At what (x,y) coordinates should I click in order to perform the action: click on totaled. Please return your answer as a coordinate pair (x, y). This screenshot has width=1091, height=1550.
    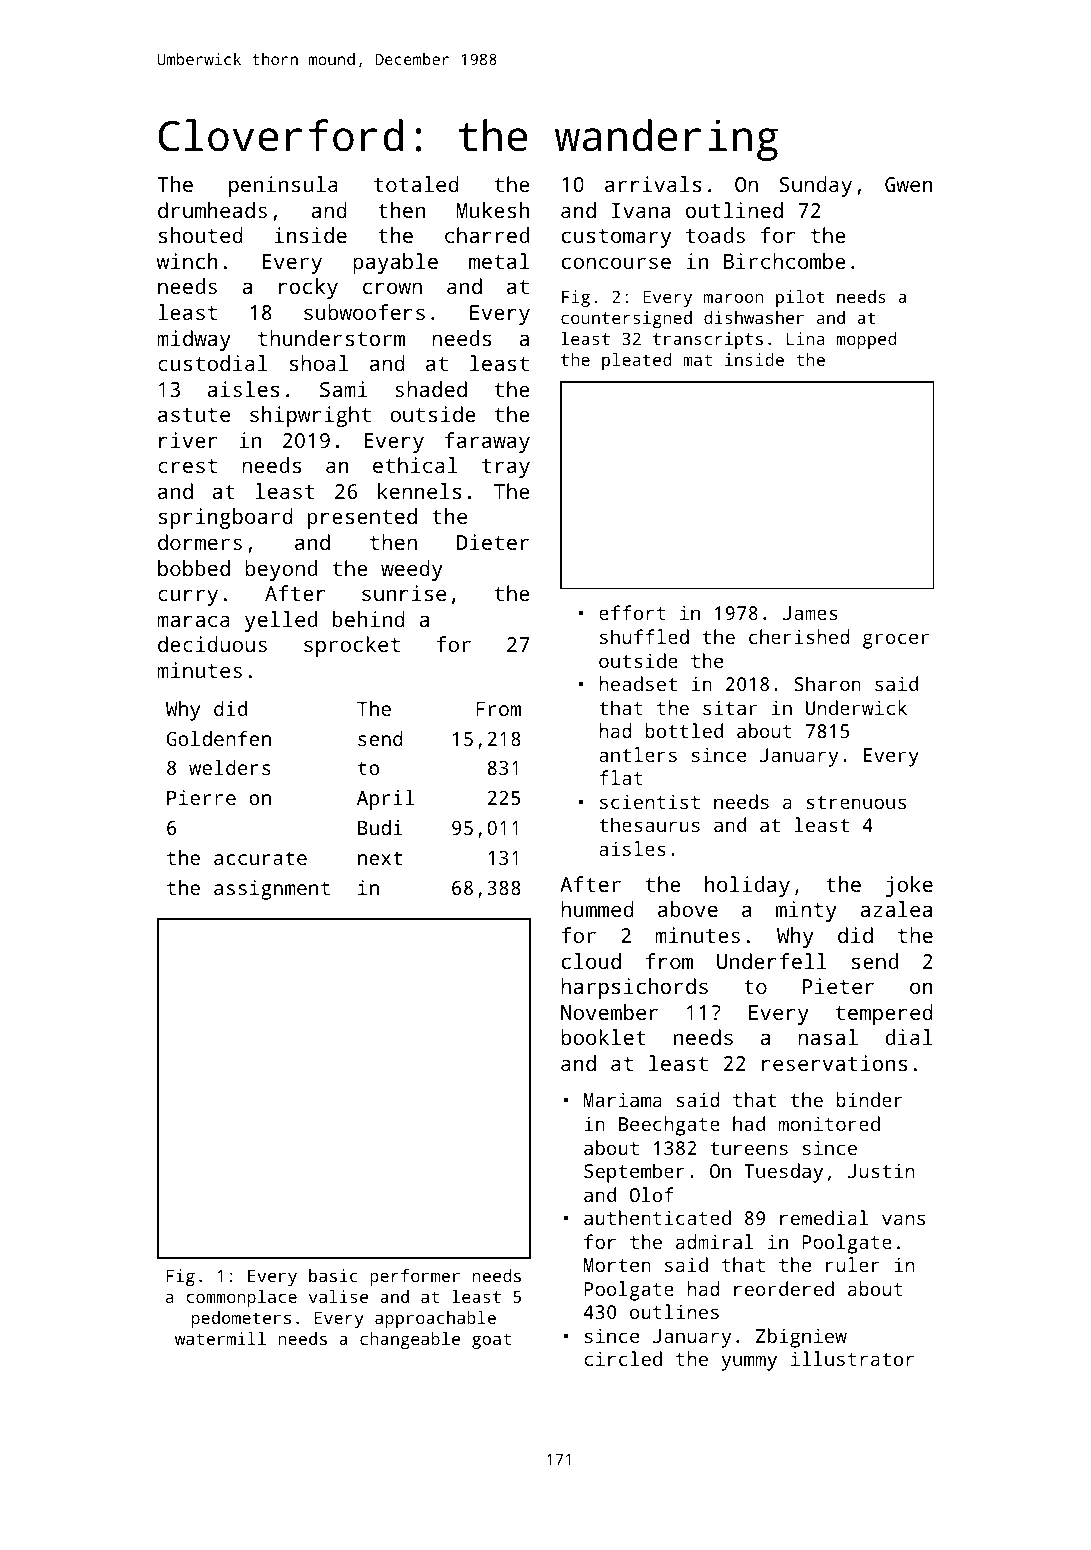
    Looking at the image, I should click on (416, 184).
